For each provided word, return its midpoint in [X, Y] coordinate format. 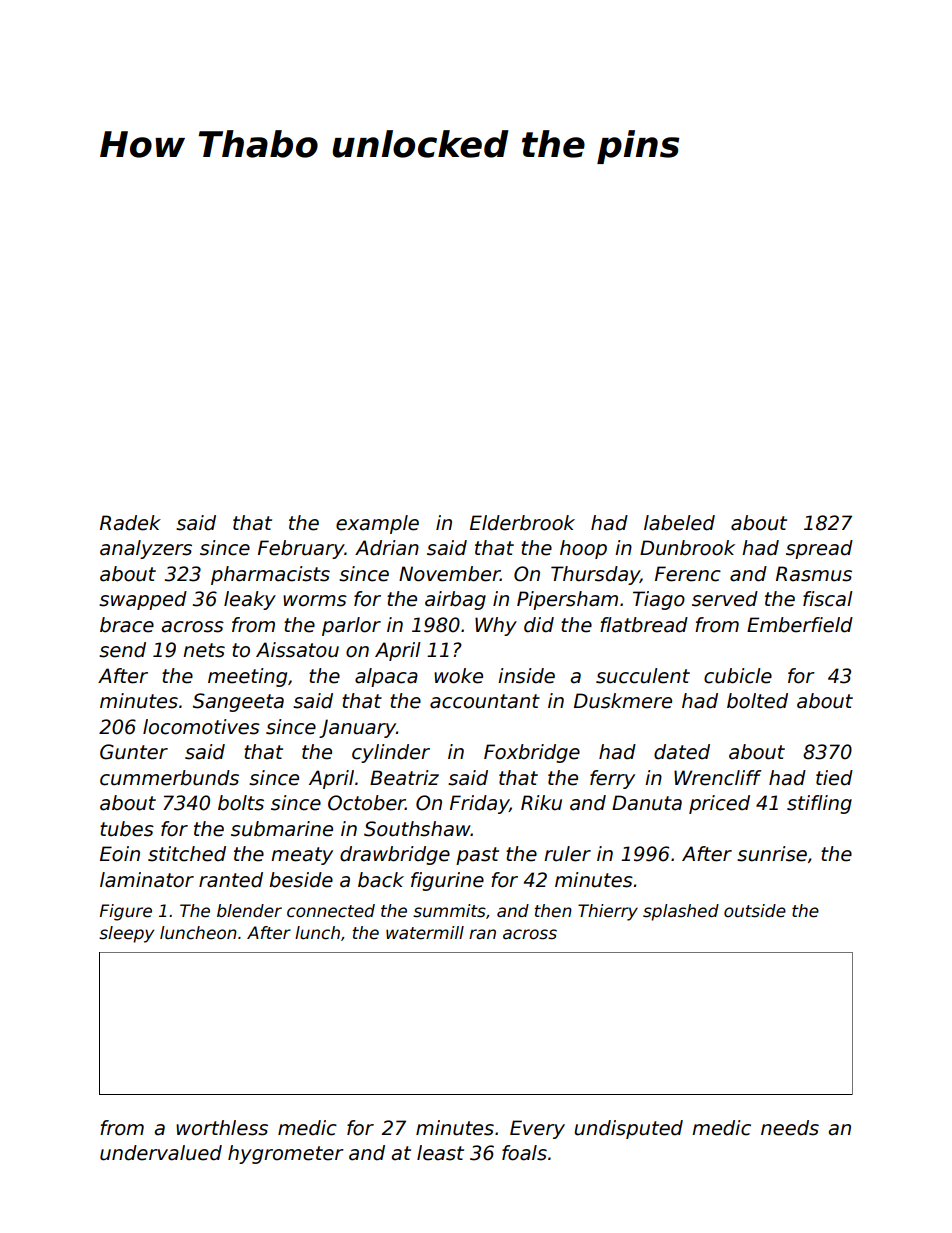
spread [819, 549]
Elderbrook [522, 523]
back [381, 880]
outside [755, 911]
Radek [130, 523]
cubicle [738, 676]
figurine [447, 881]
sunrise [772, 854]
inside [526, 676]
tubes [127, 829]
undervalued [161, 1153]
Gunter [134, 752]
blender [249, 911]
